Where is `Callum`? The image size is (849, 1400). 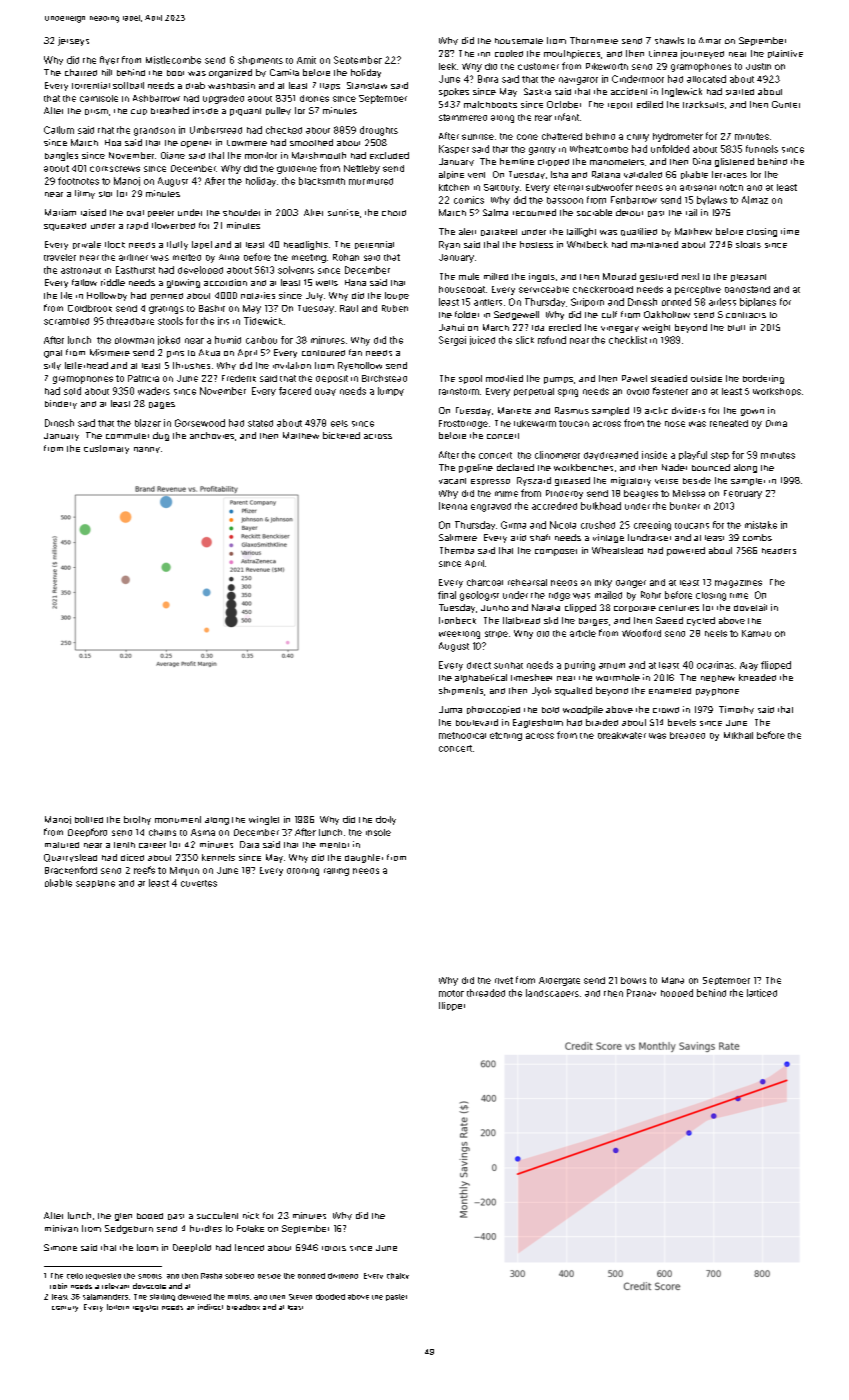 Callum is located at coordinates (59, 130).
